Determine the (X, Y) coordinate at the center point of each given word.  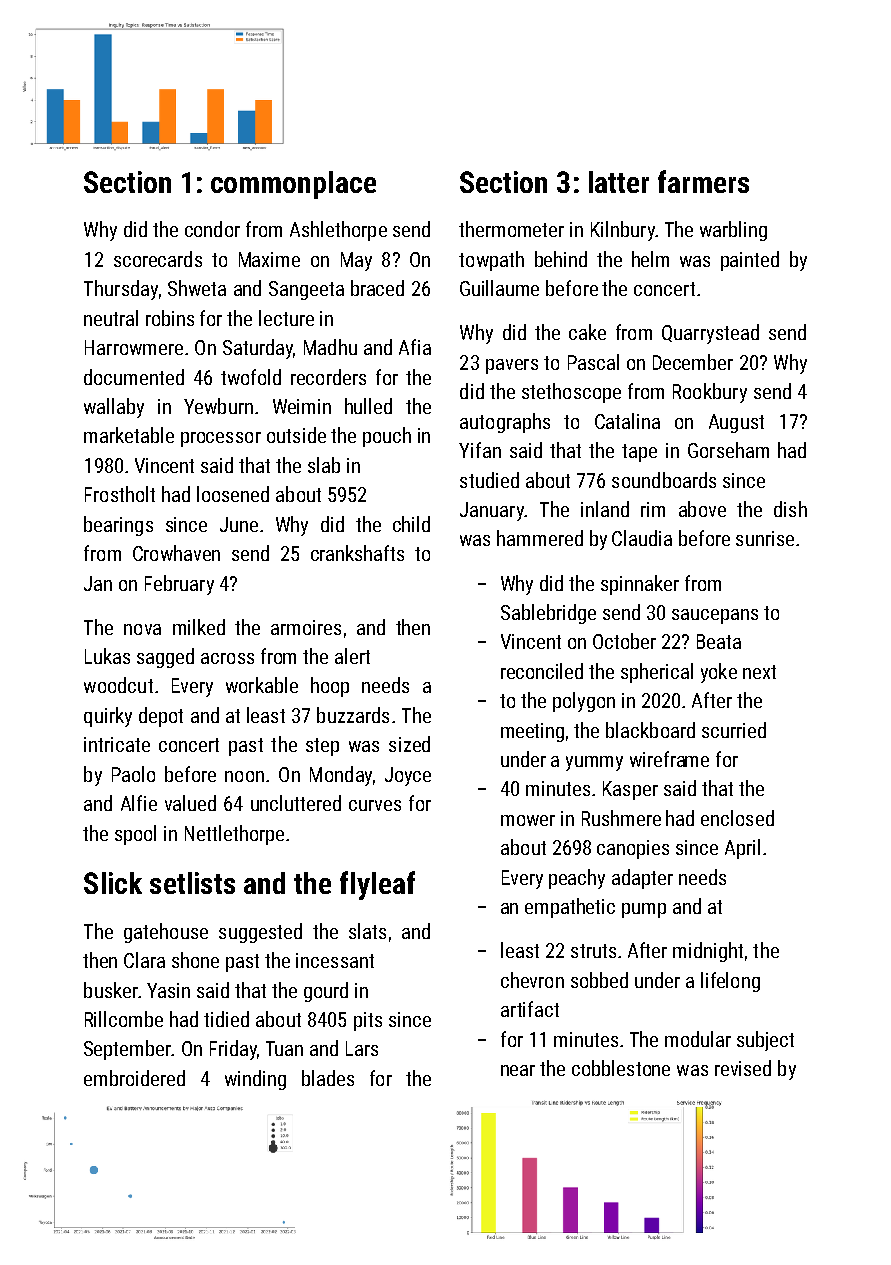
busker (111, 990)
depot (161, 717)
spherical (657, 673)
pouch (387, 437)
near (518, 1070)
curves (375, 805)
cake (587, 332)
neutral (111, 318)
